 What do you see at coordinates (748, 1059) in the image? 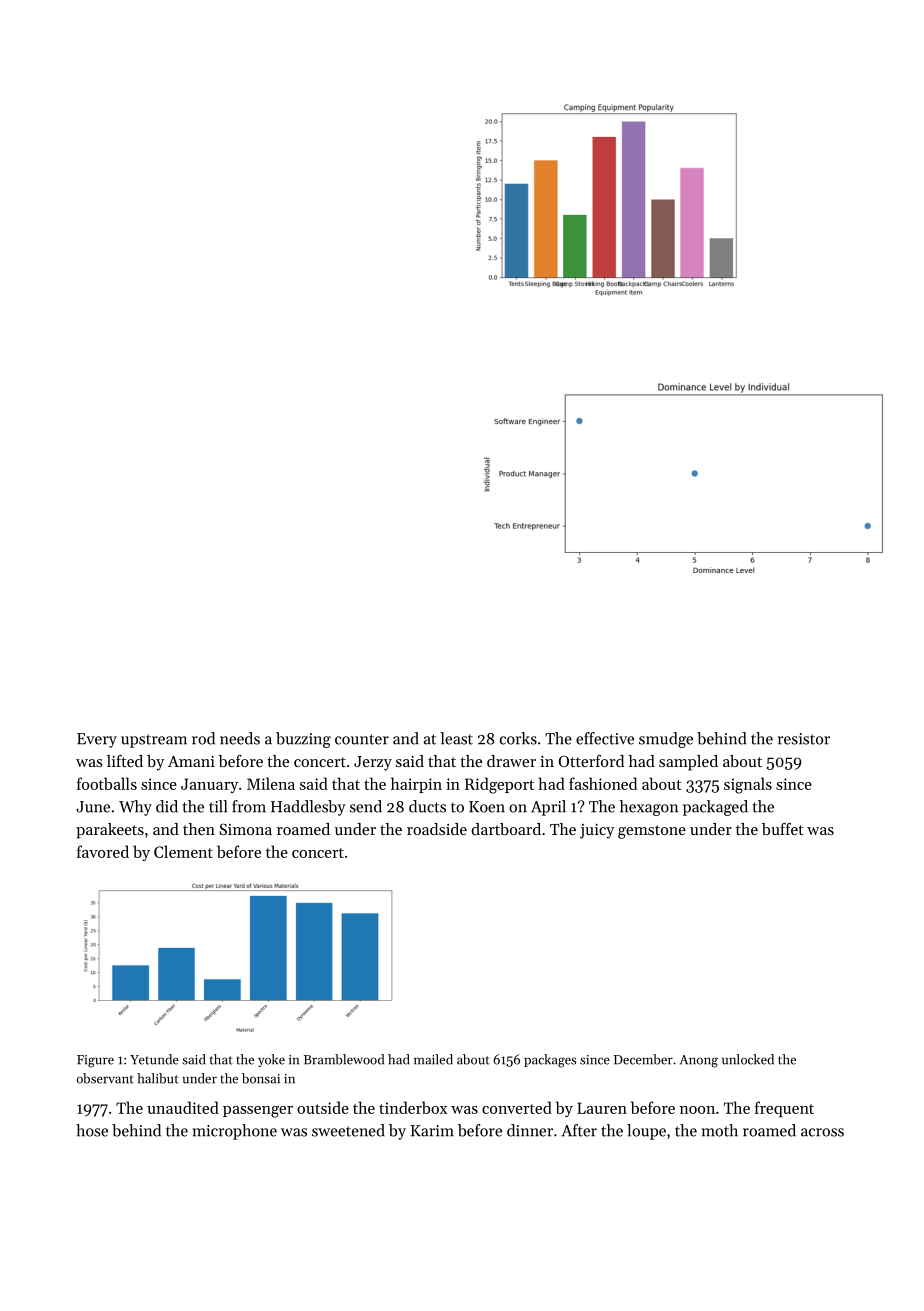
I see `unlocked` at bounding box center [748, 1059].
